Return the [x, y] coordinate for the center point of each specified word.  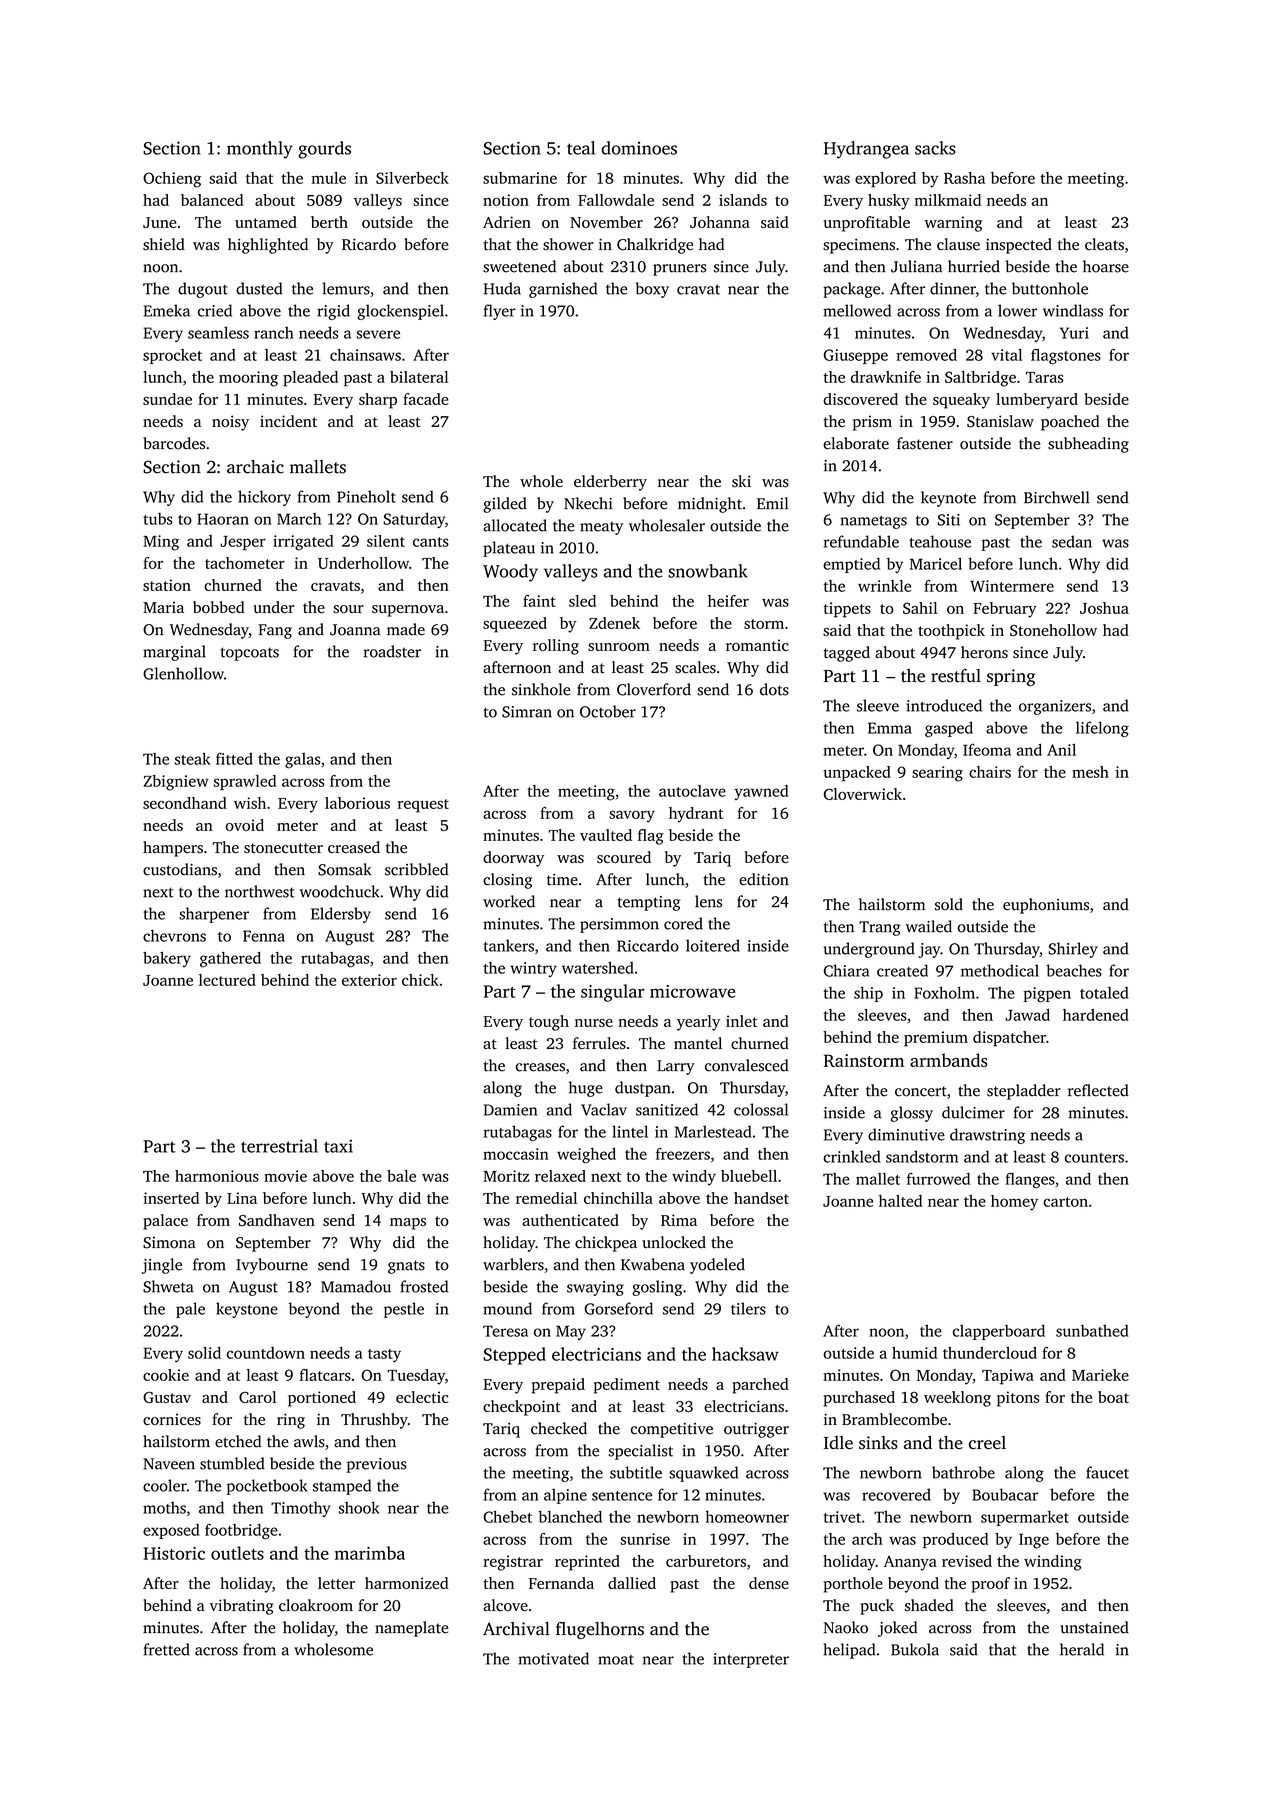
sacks [935, 148]
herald [1082, 1649]
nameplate [412, 1629]
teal [581, 148]
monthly [260, 150]
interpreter [751, 1660]
